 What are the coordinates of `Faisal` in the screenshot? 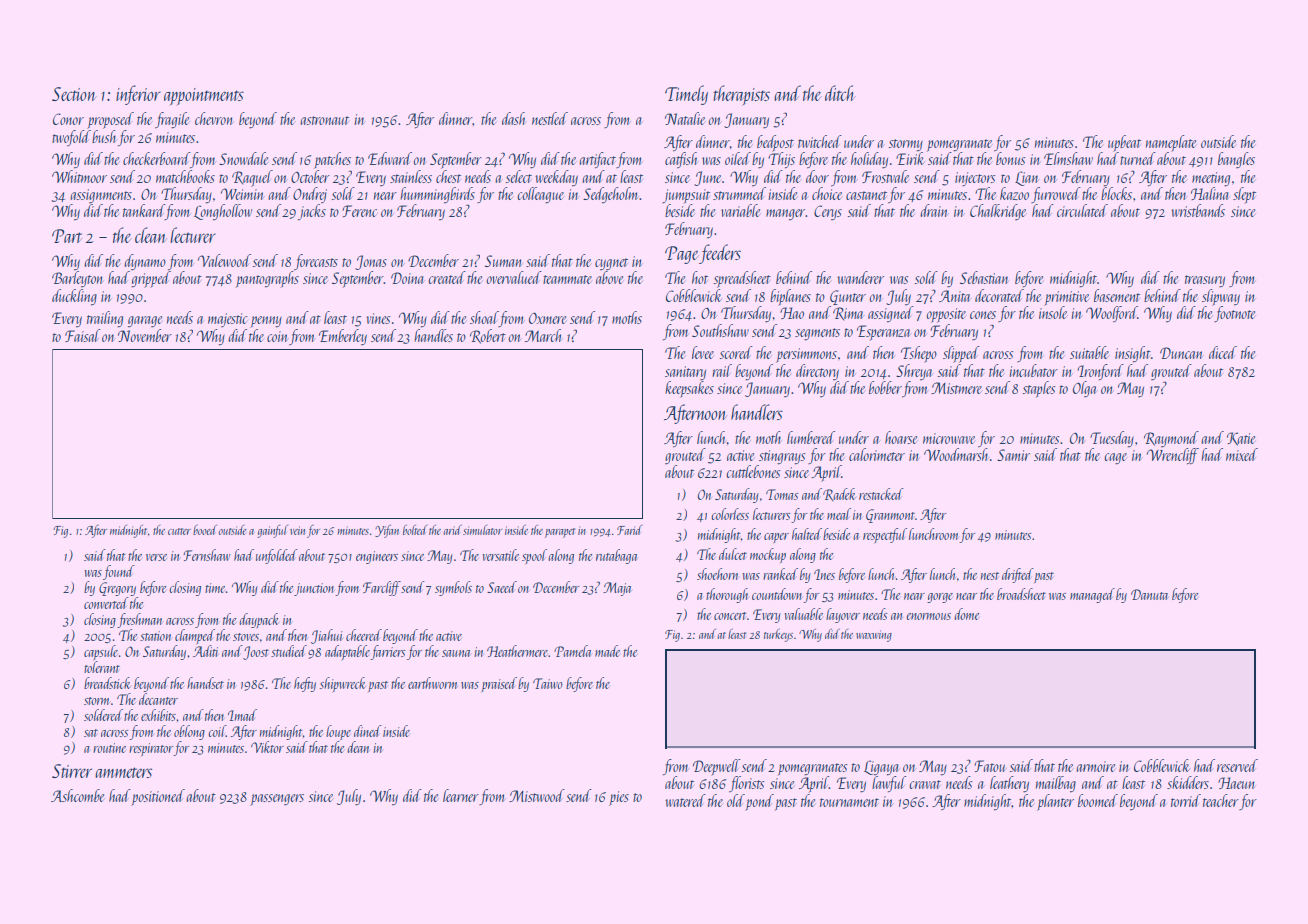 It's located at (83, 335).
